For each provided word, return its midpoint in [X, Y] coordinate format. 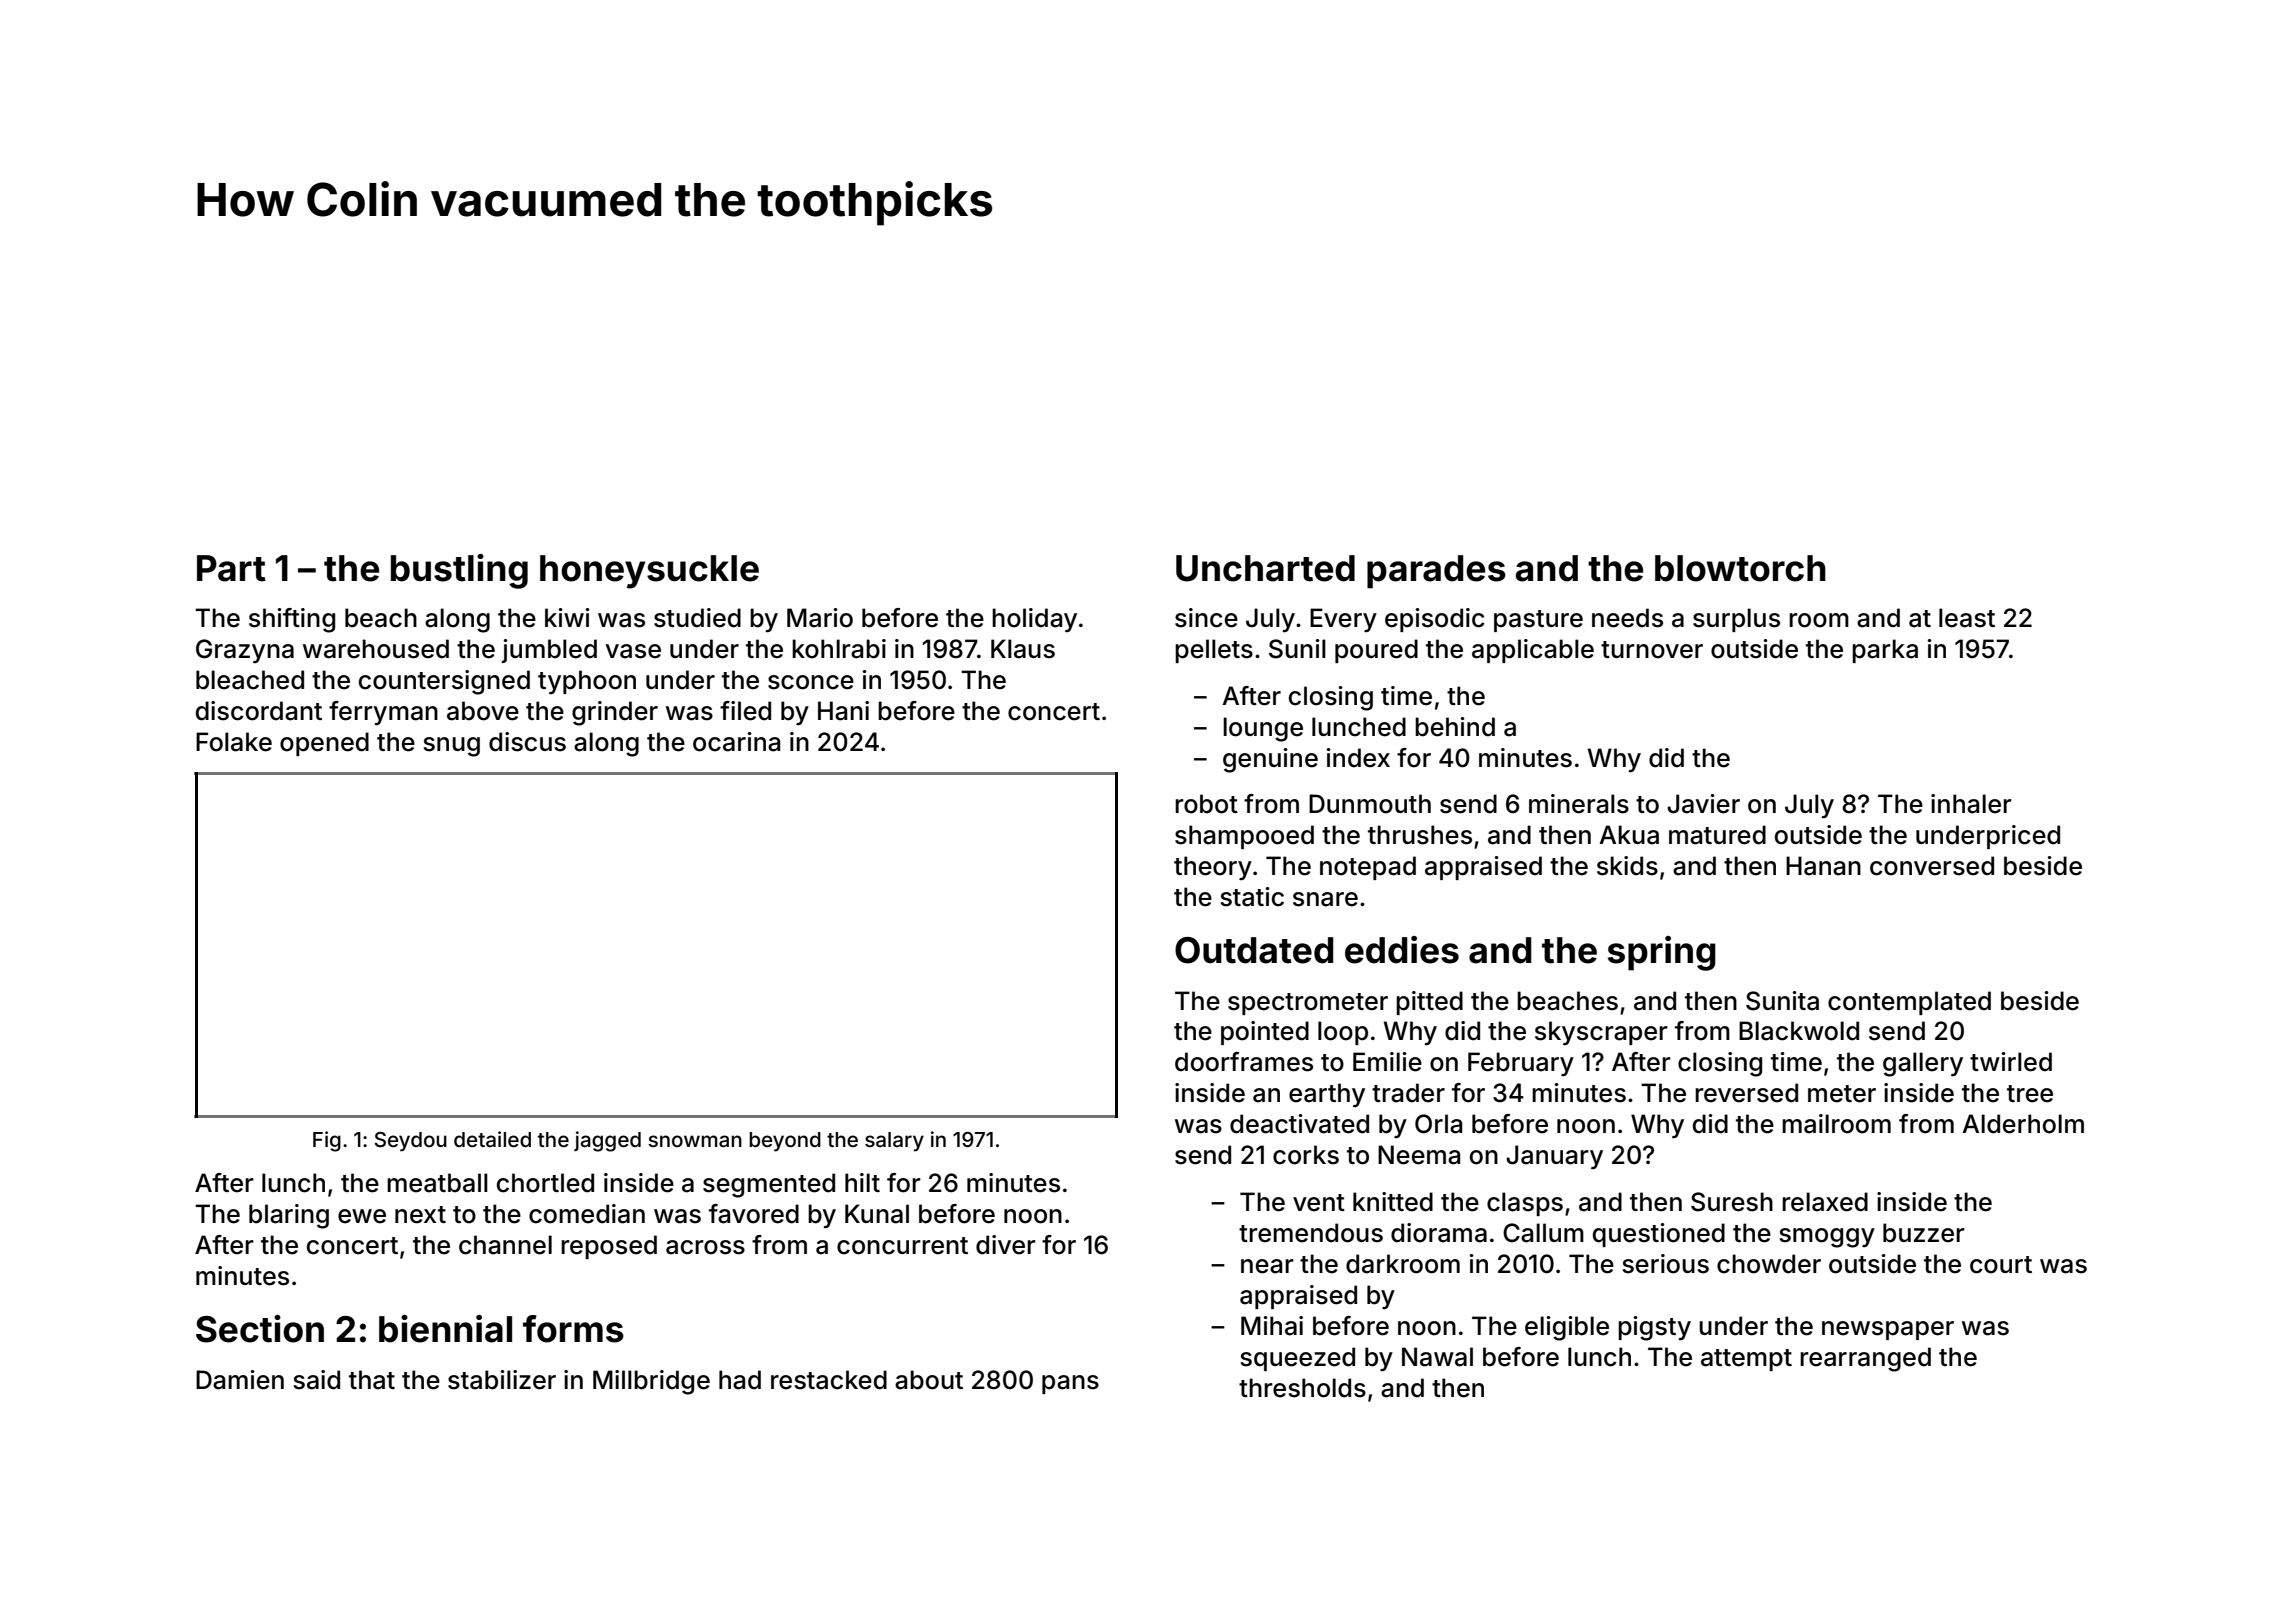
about [929, 1380]
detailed [492, 1139]
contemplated [1909, 1003]
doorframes [1244, 1062]
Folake [234, 742]
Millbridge [651, 1382]
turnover [1652, 650]
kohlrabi [839, 649]
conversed [1932, 866]
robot [1206, 804]
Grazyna [245, 651]
